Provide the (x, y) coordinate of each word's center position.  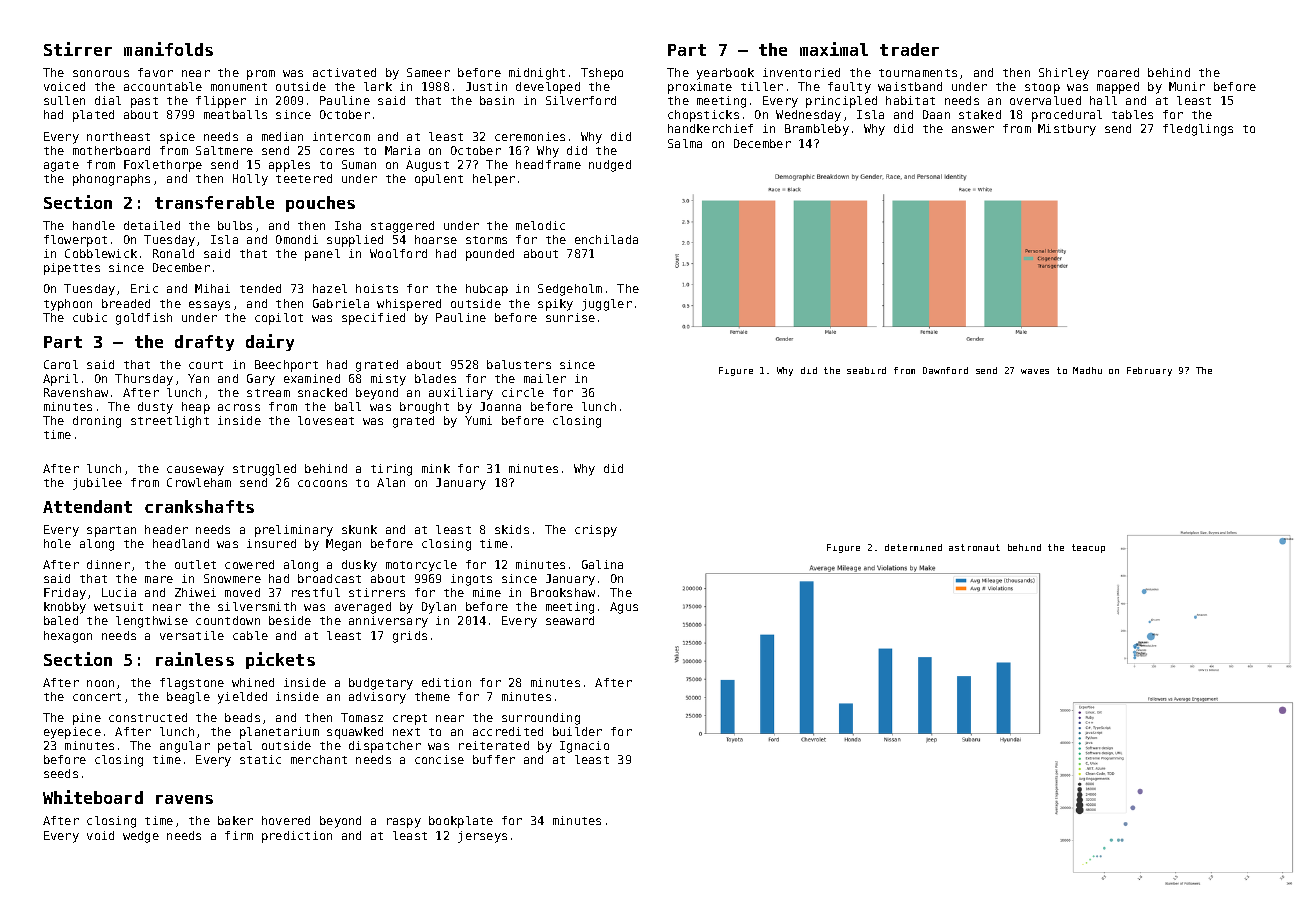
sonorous (101, 73)
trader (909, 49)
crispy (596, 531)
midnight (537, 74)
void (100, 835)
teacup (1088, 548)
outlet (195, 564)
